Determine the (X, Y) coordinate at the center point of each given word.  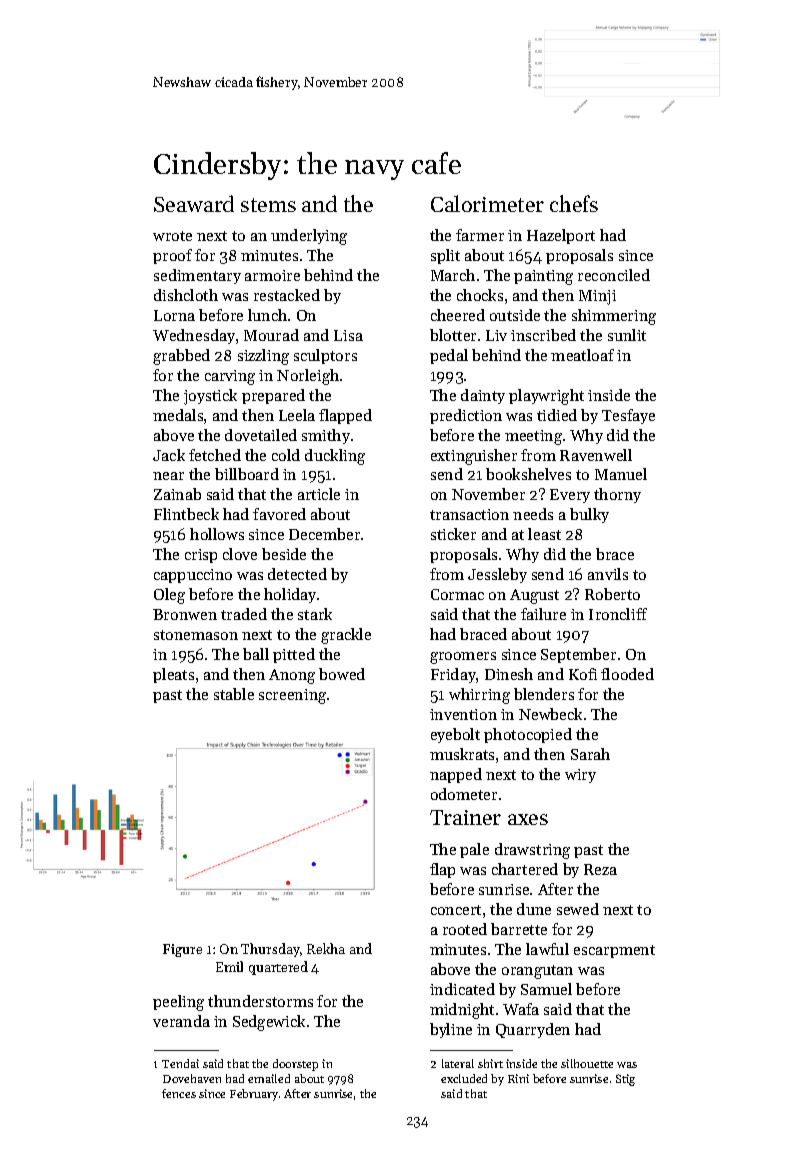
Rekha (326, 948)
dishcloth (186, 295)
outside (515, 315)
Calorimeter (487, 203)
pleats (173, 675)
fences (179, 1093)
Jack (169, 455)
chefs (574, 203)
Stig (625, 1080)
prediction (466, 416)
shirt (490, 1063)
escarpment (614, 951)
